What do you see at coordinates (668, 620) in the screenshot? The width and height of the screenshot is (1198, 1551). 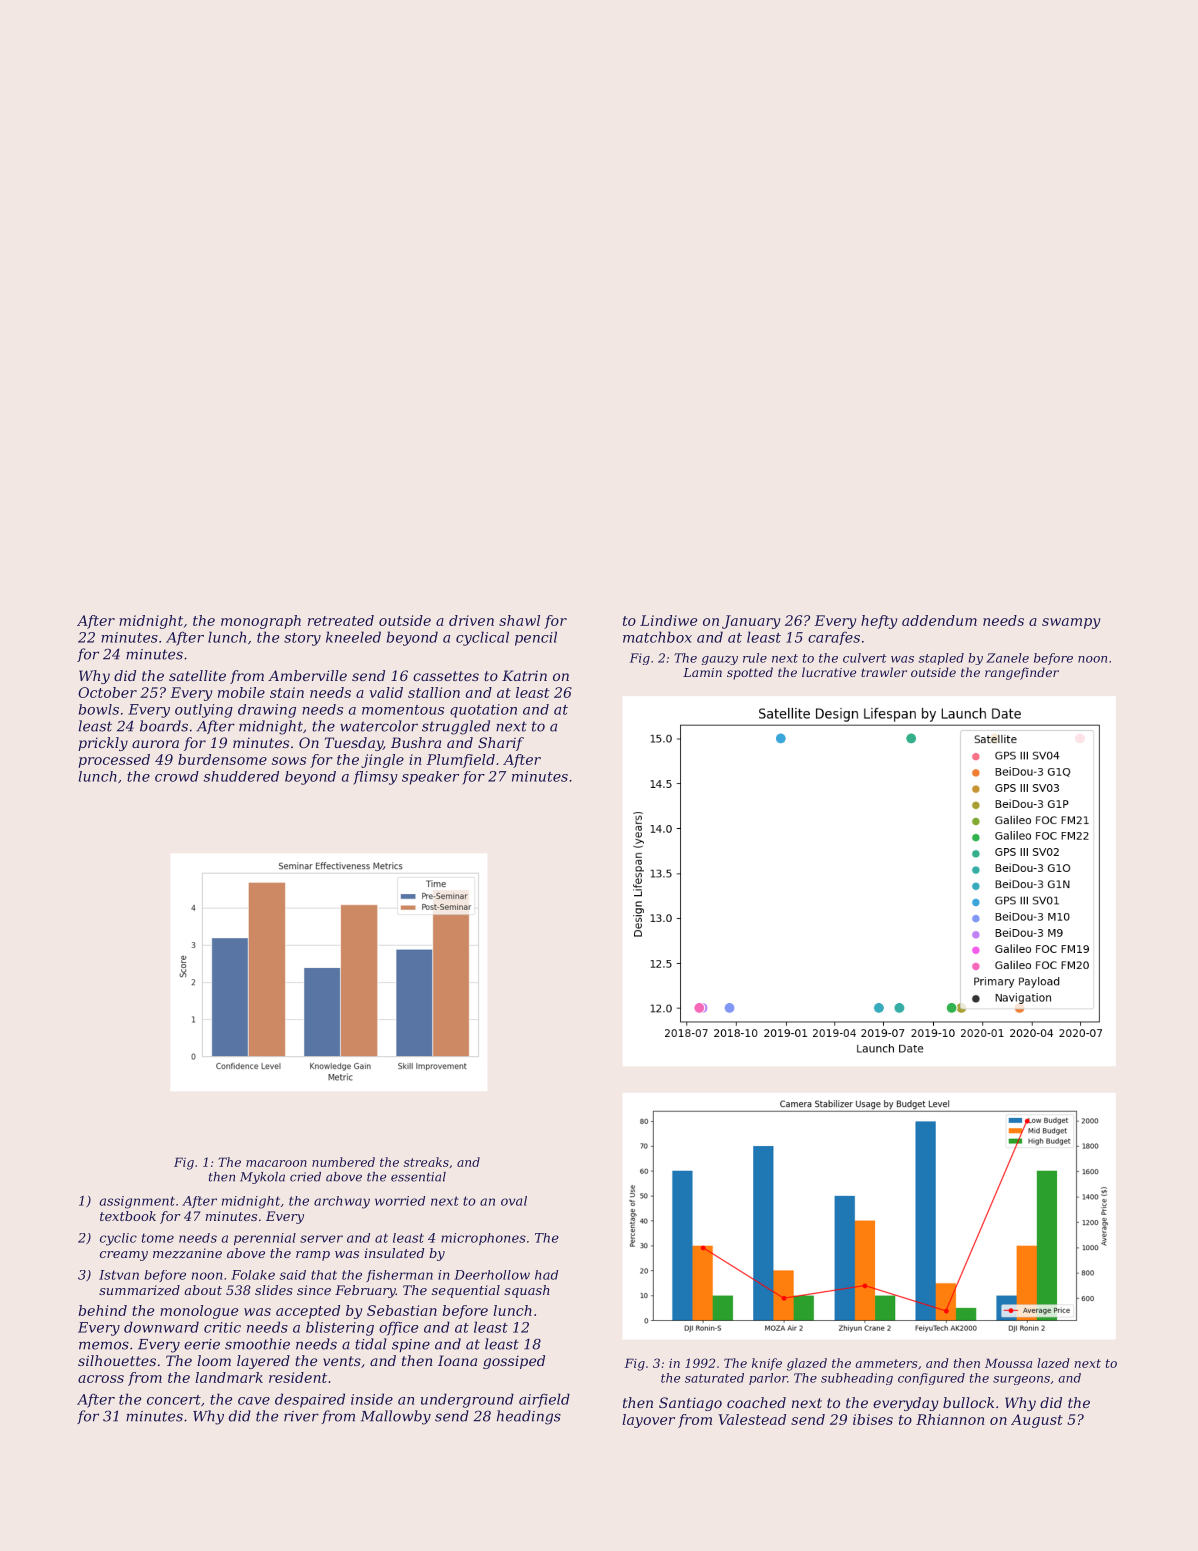 I see `Lindiwe` at bounding box center [668, 620].
